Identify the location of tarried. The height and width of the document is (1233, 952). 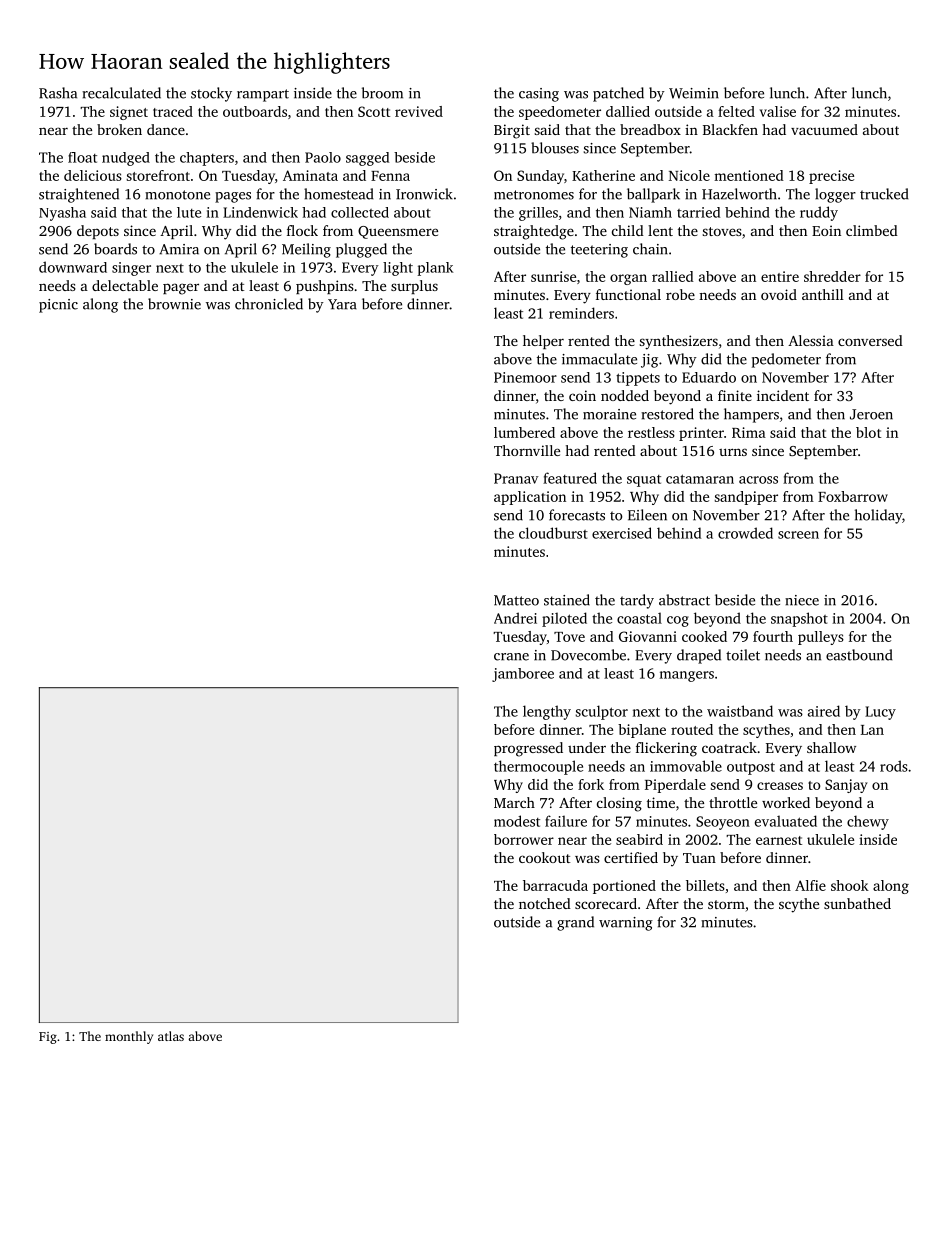
(698, 212).
